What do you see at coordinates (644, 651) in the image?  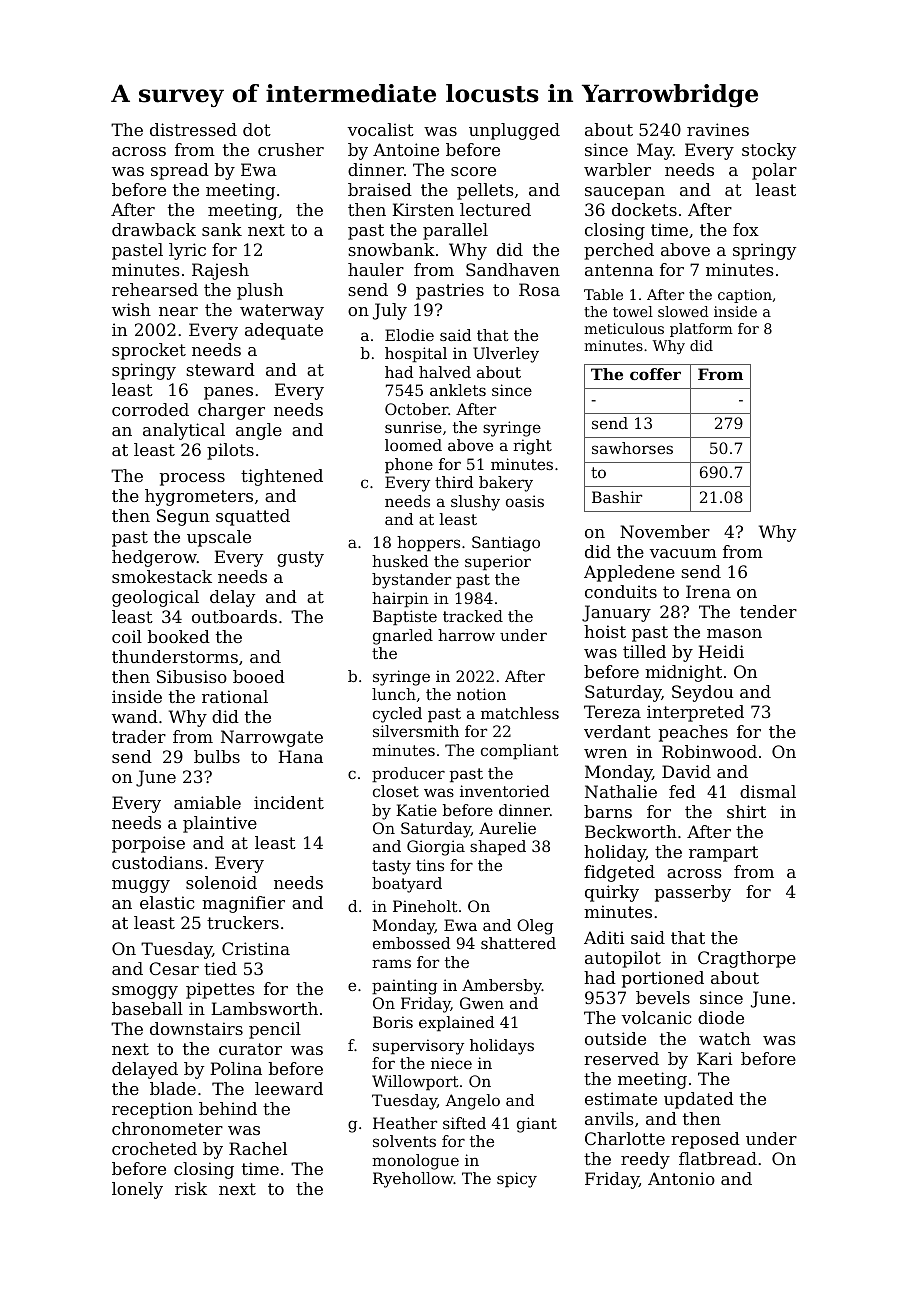 I see `tilled` at bounding box center [644, 651].
